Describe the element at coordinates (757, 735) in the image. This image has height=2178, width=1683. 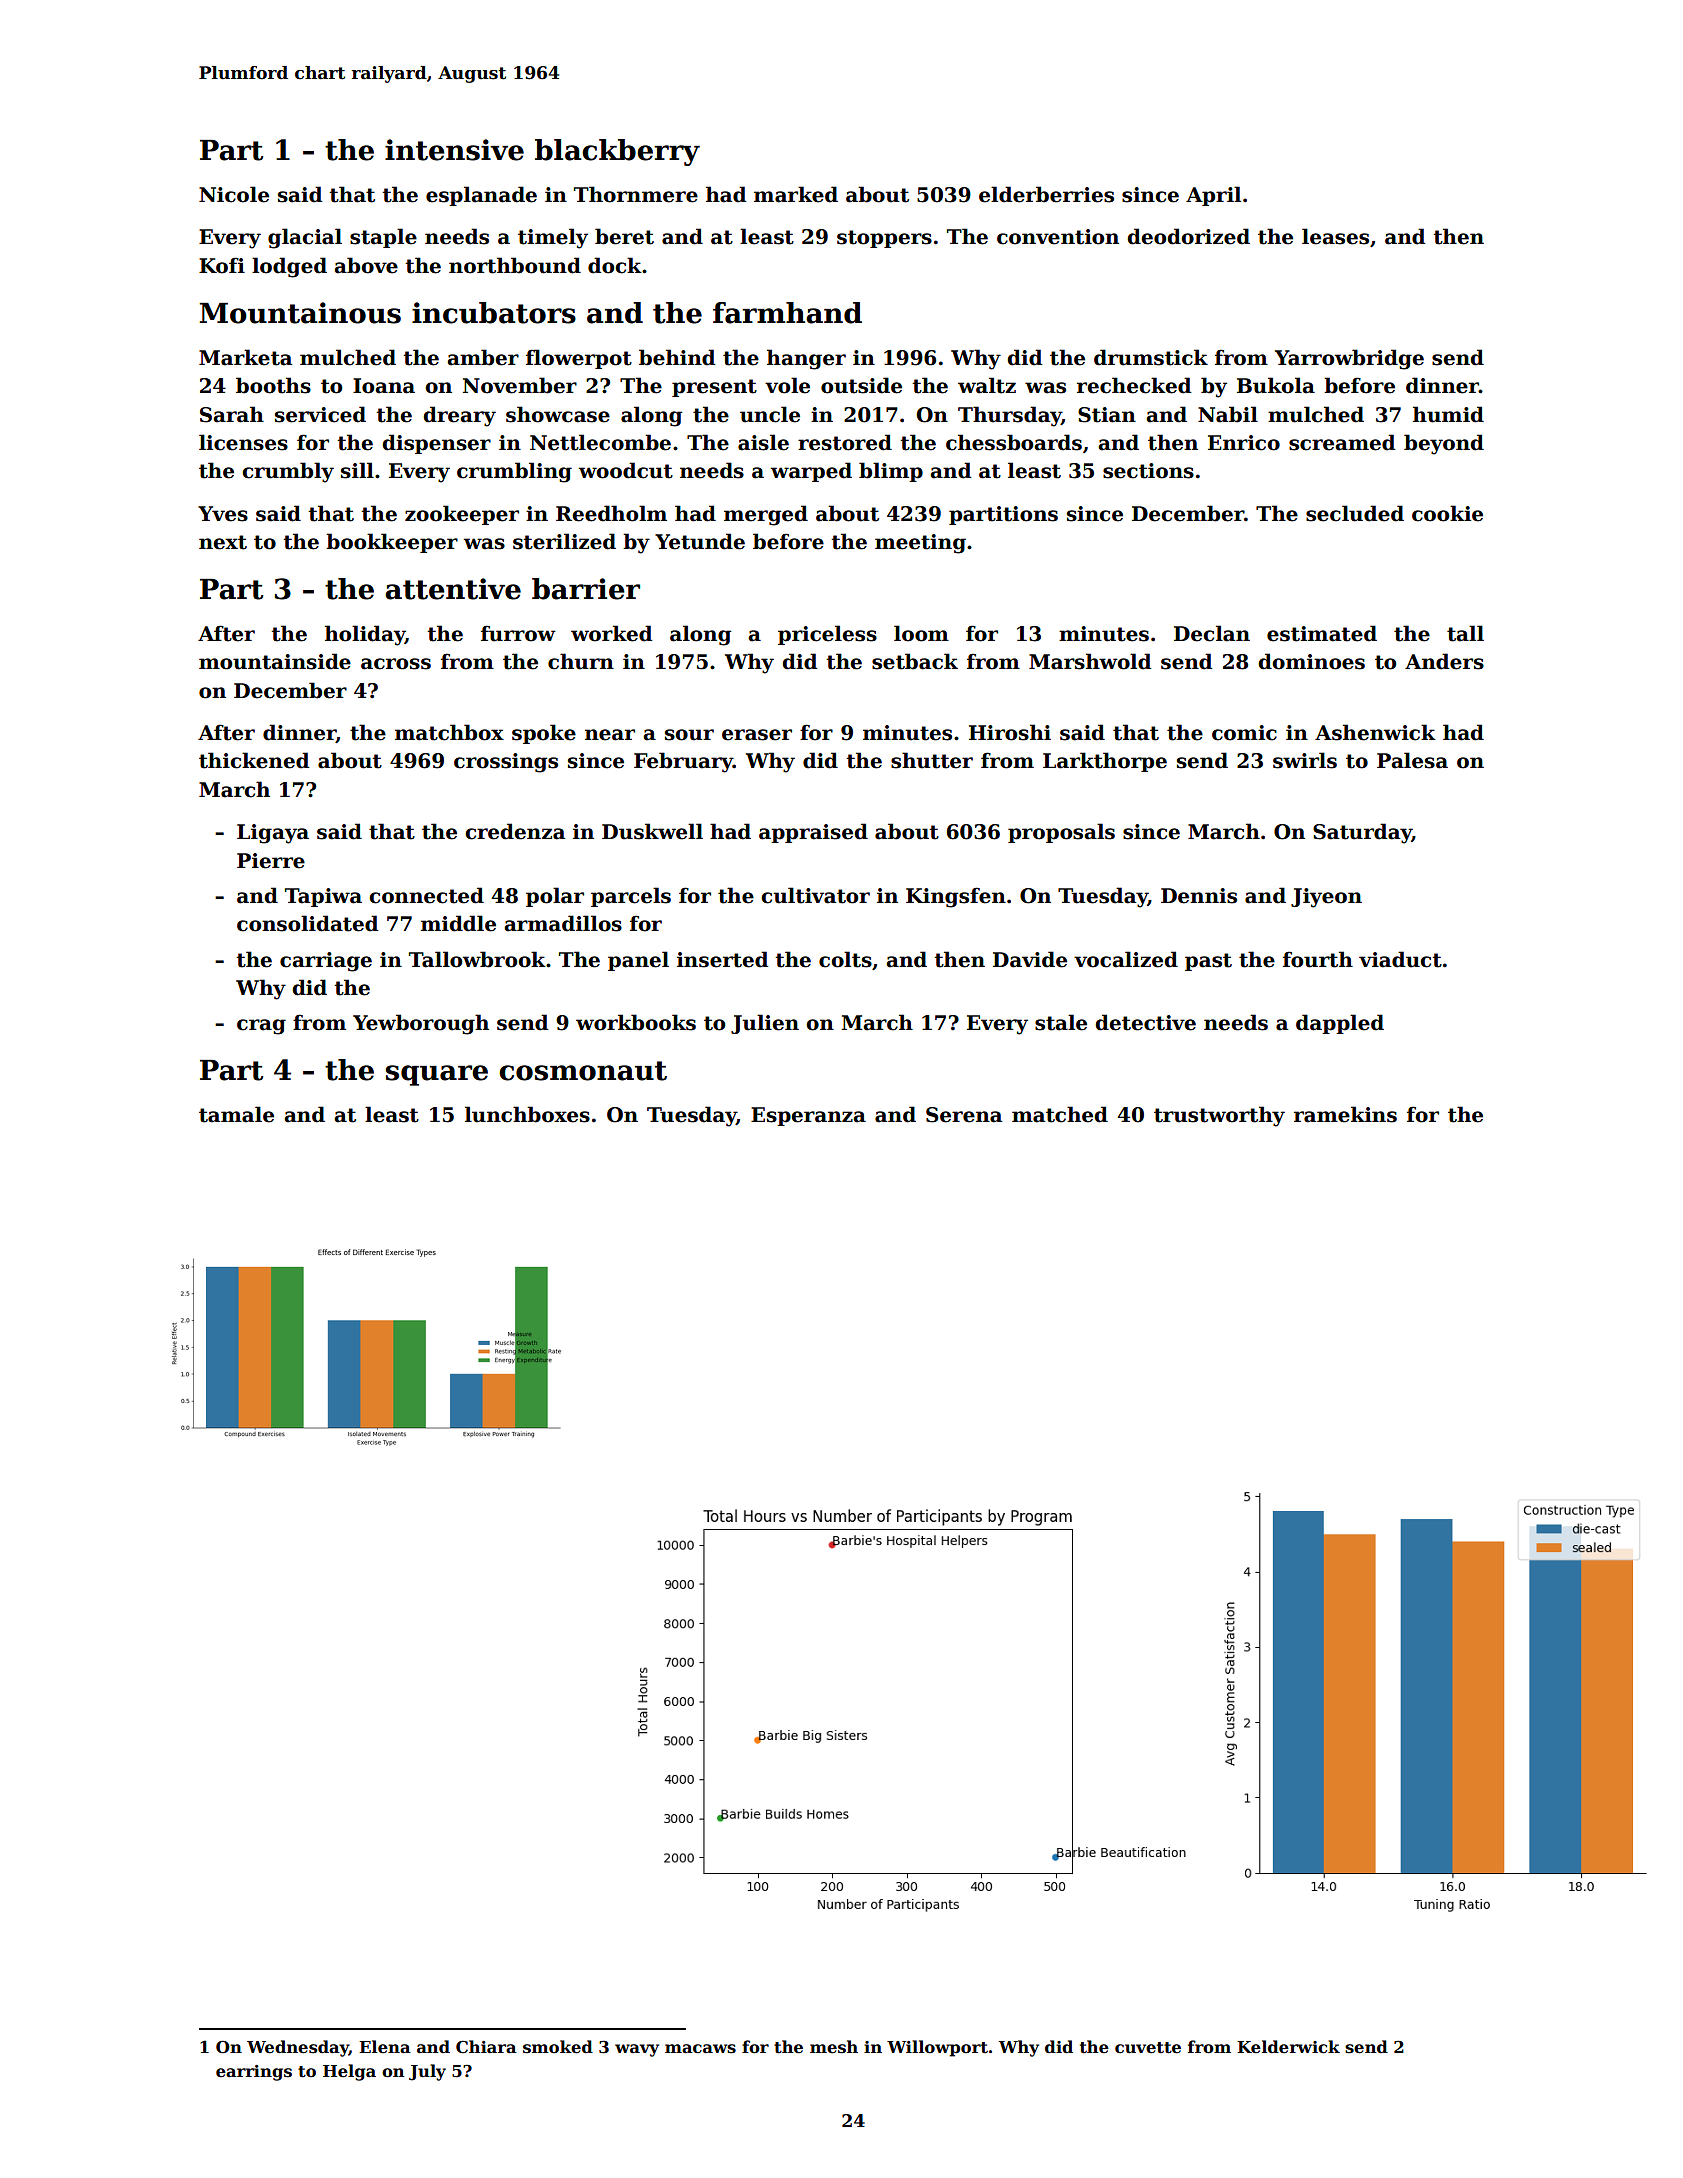
I see `eraser` at that location.
